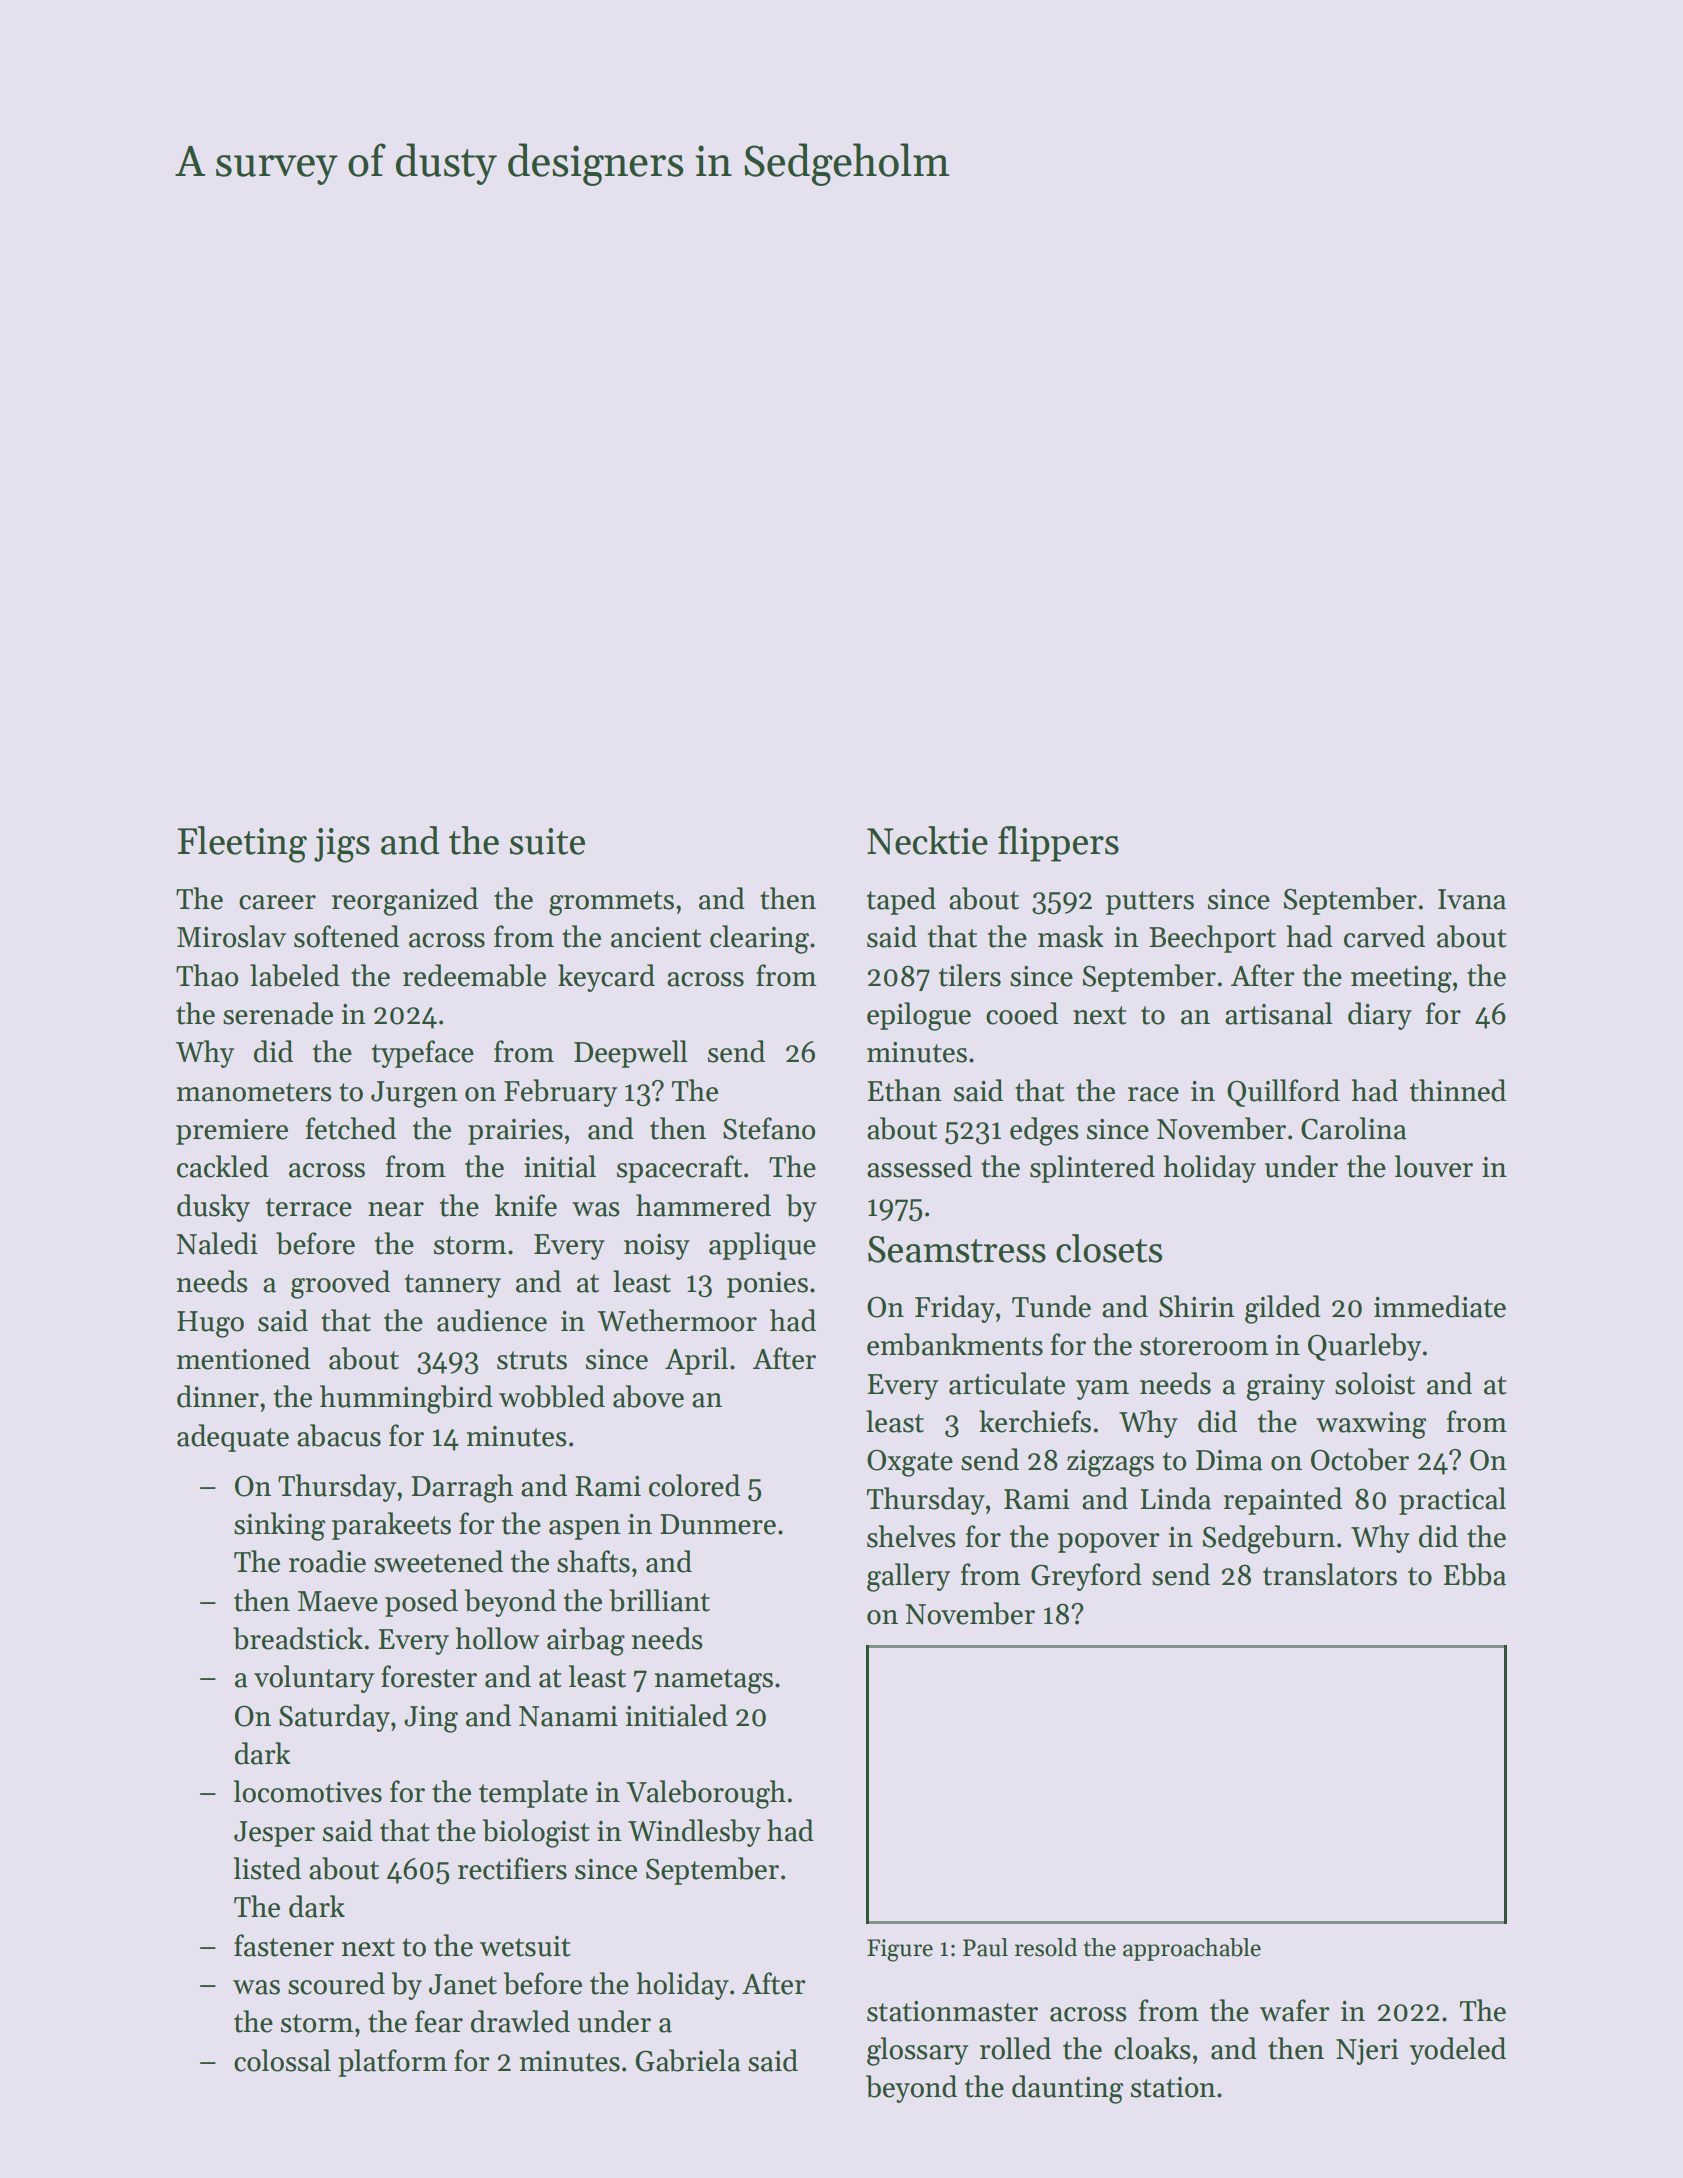 The width and height of the page is (1683, 2178). What do you see at coordinates (901, 901) in the page?
I see `taped` at bounding box center [901, 901].
